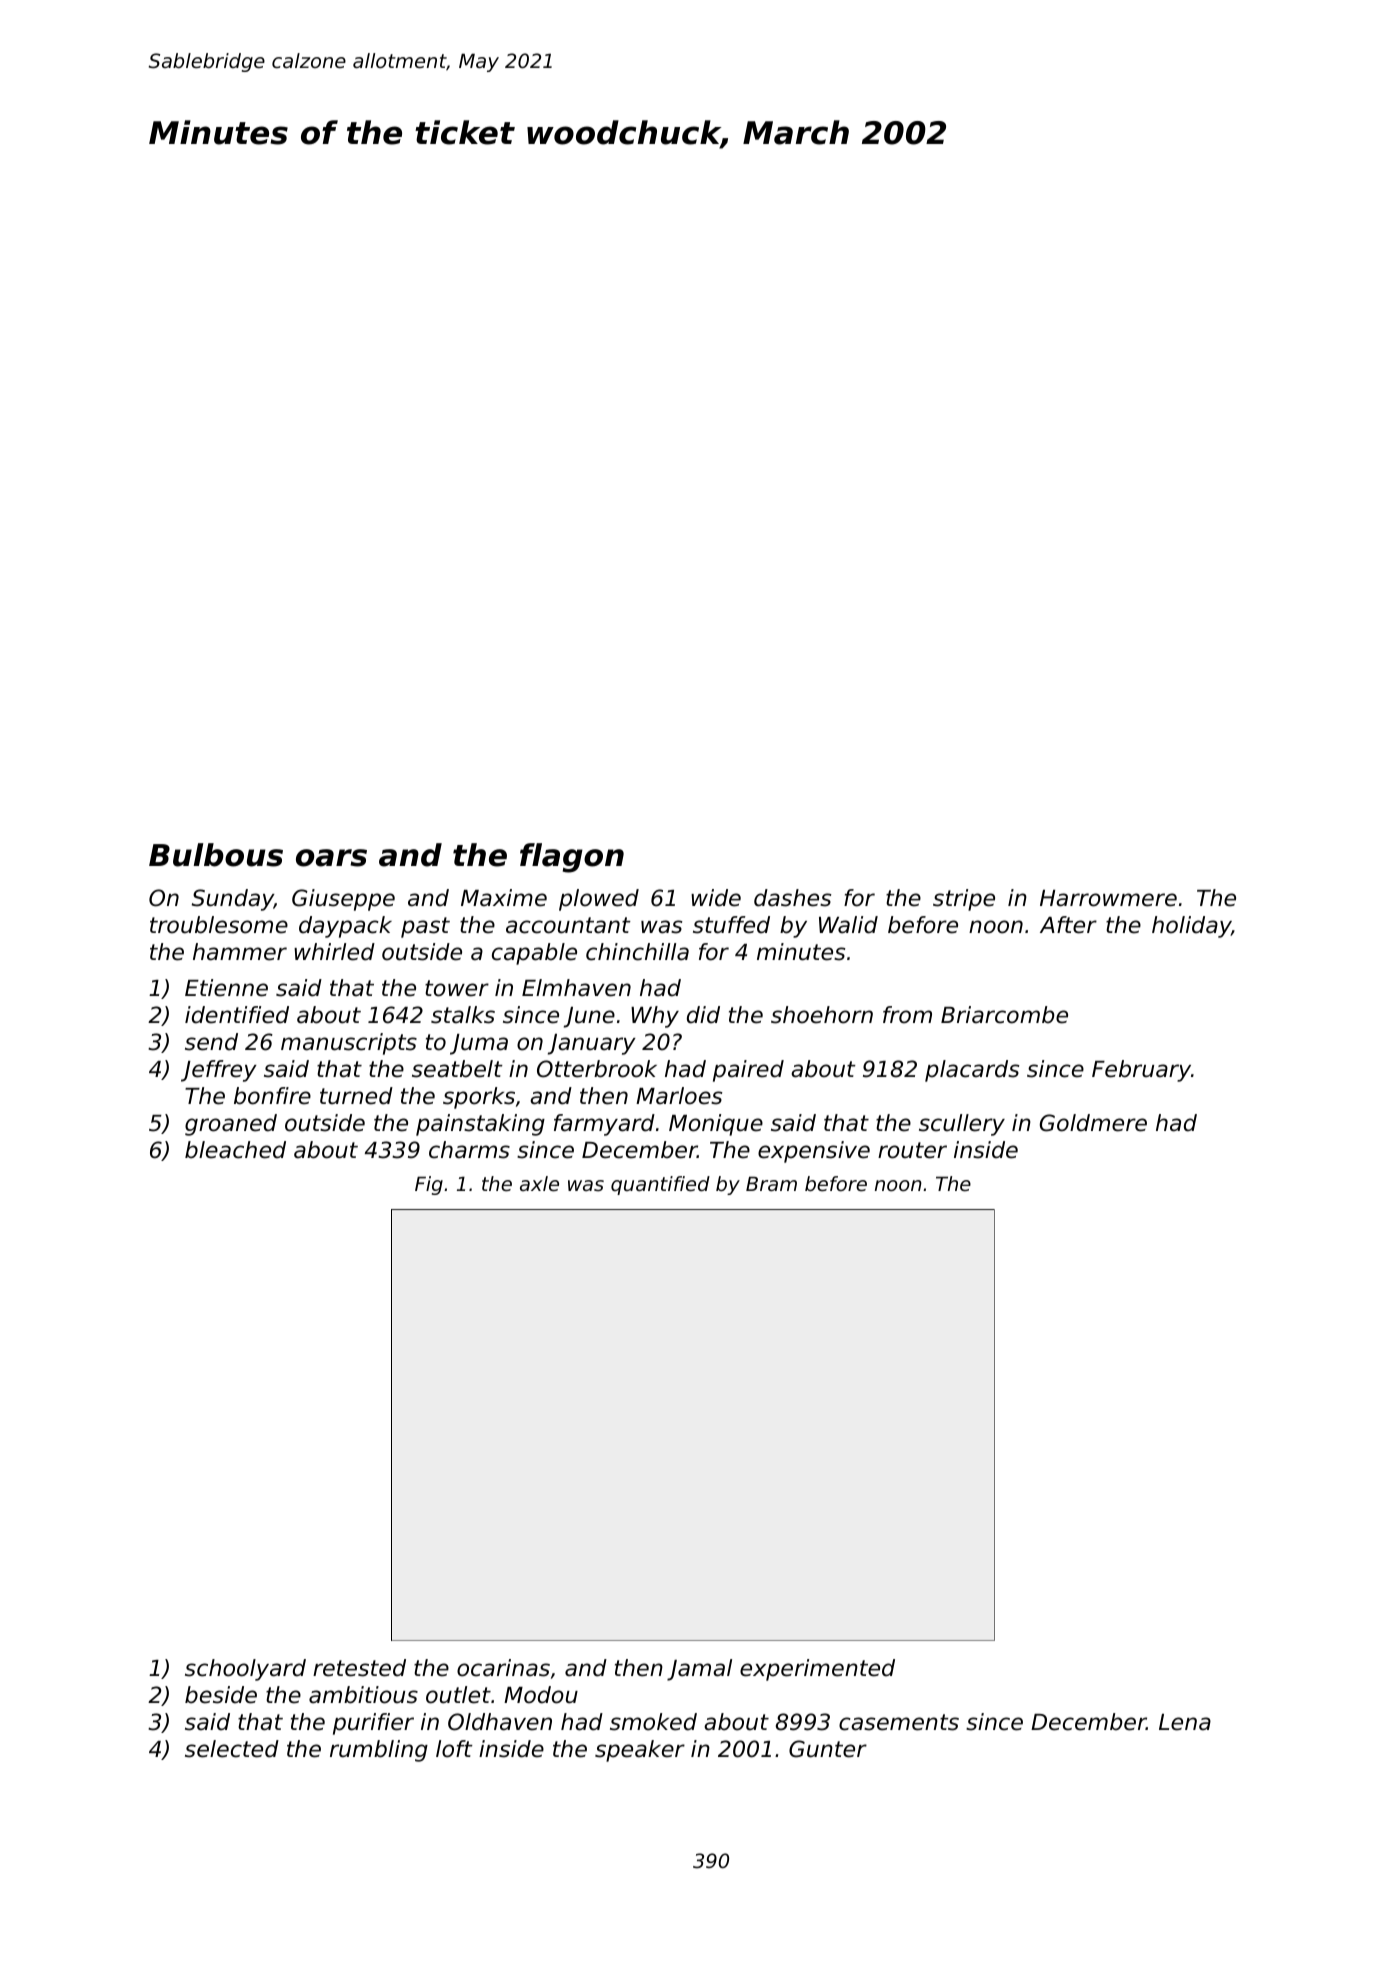  What do you see at coordinates (716, 898) in the page?
I see `wide` at bounding box center [716, 898].
